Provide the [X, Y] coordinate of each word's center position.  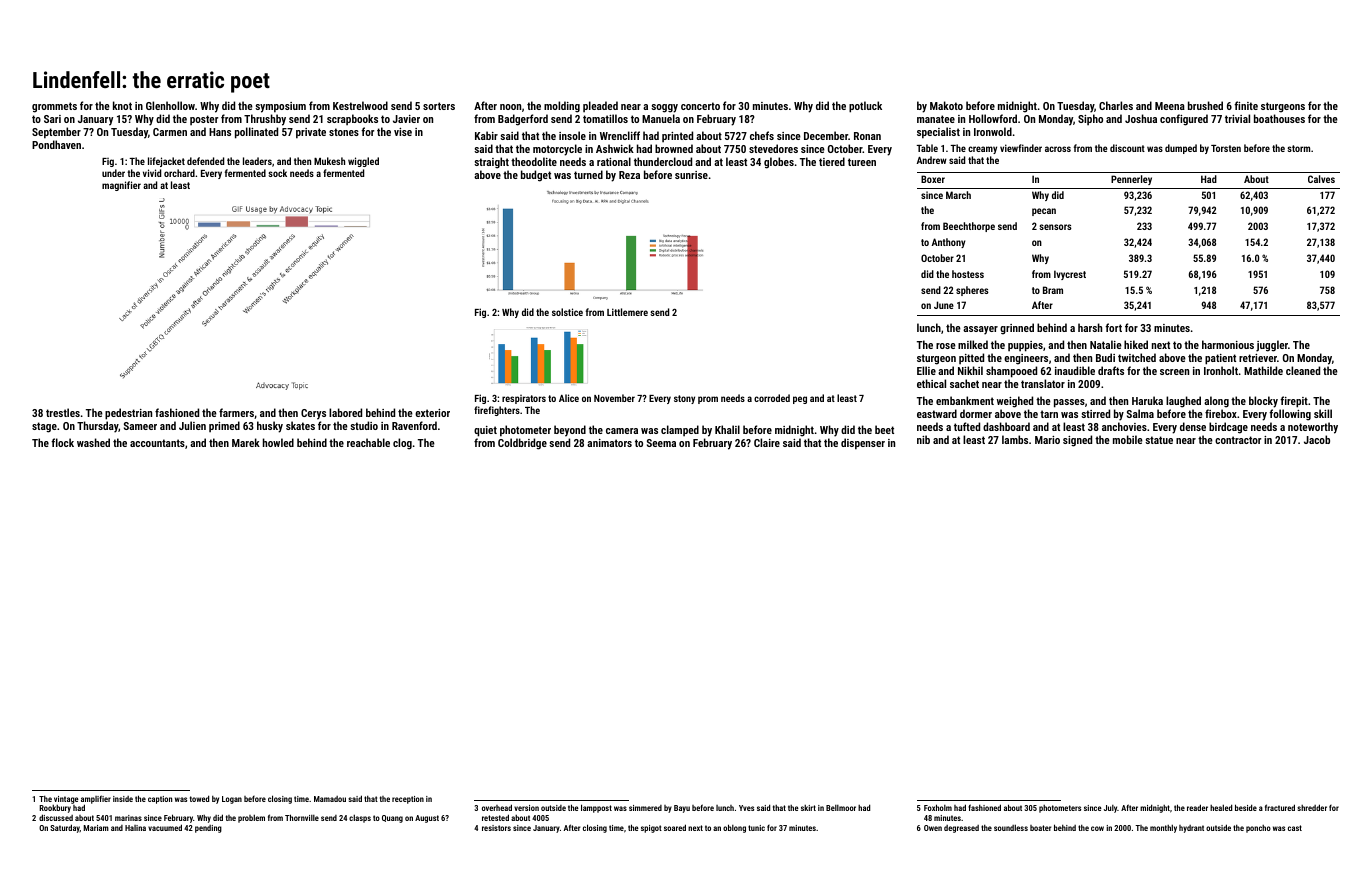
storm [1298, 148]
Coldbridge [522, 444]
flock [62, 442]
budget [536, 176]
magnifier [121, 186]
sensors [1055, 227]
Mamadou [330, 799]
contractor [1238, 440]
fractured [1280, 807]
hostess [968, 274]
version [526, 808]
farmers [236, 412]
